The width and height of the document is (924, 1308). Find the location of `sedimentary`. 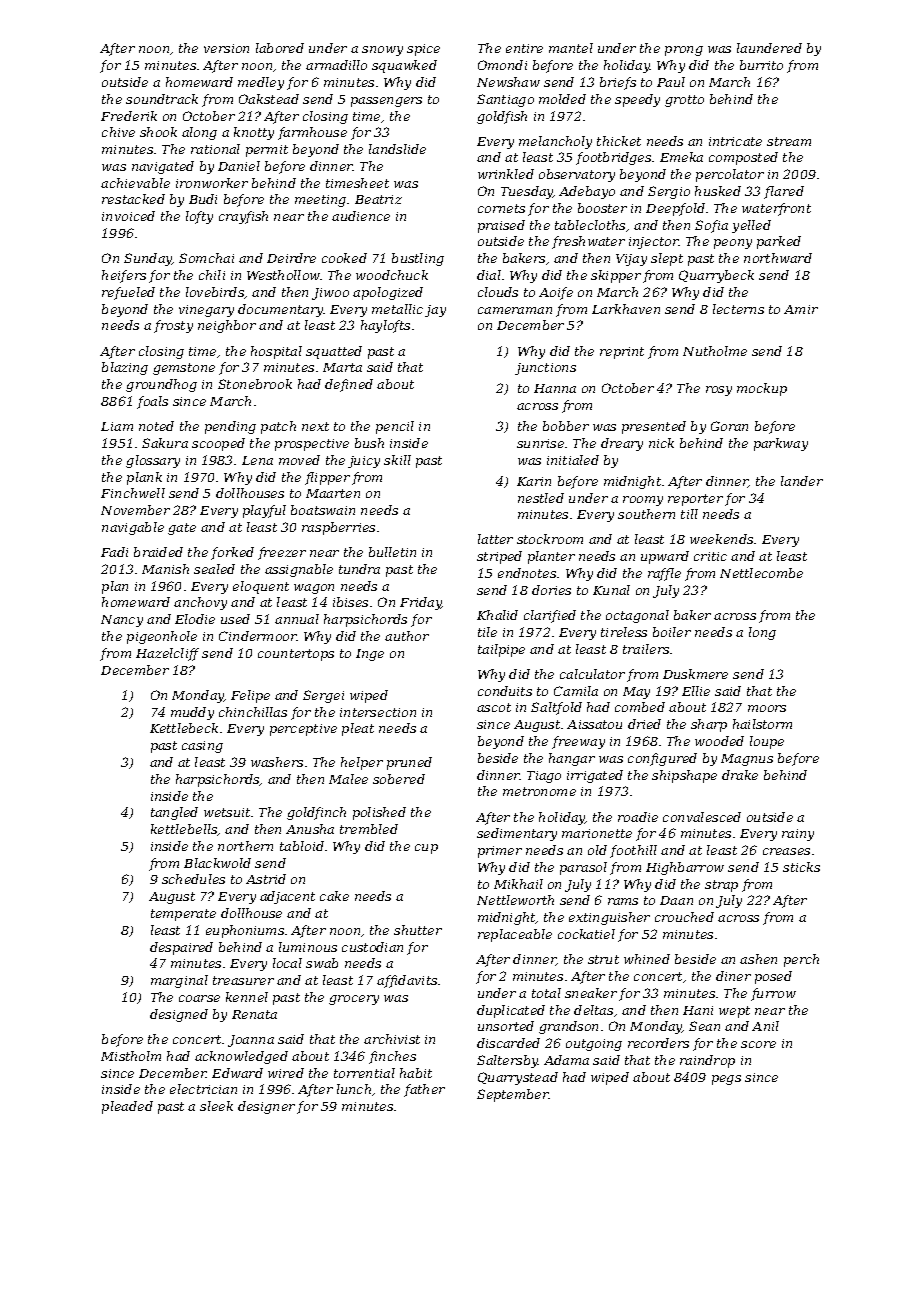

sedimentary is located at coordinates (517, 834).
